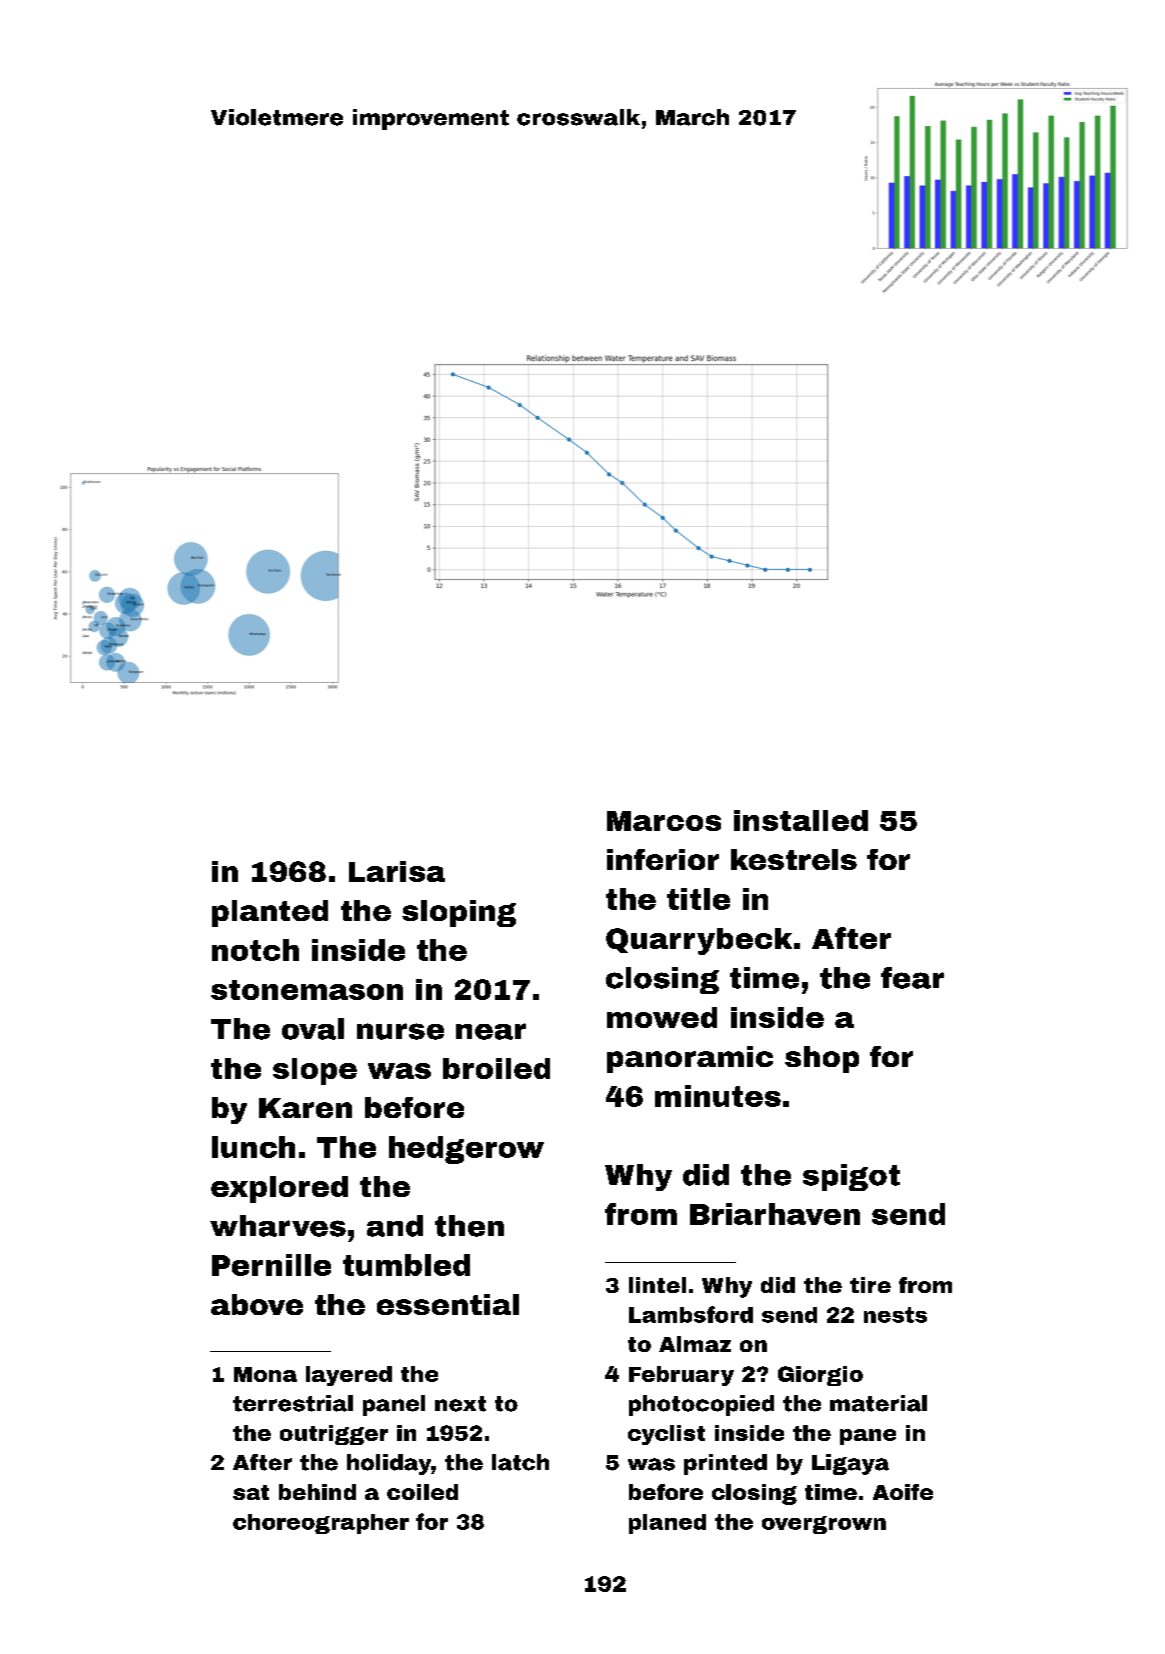 The height and width of the page is (1654, 1165). I want to click on lintel, so click(657, 1285).
